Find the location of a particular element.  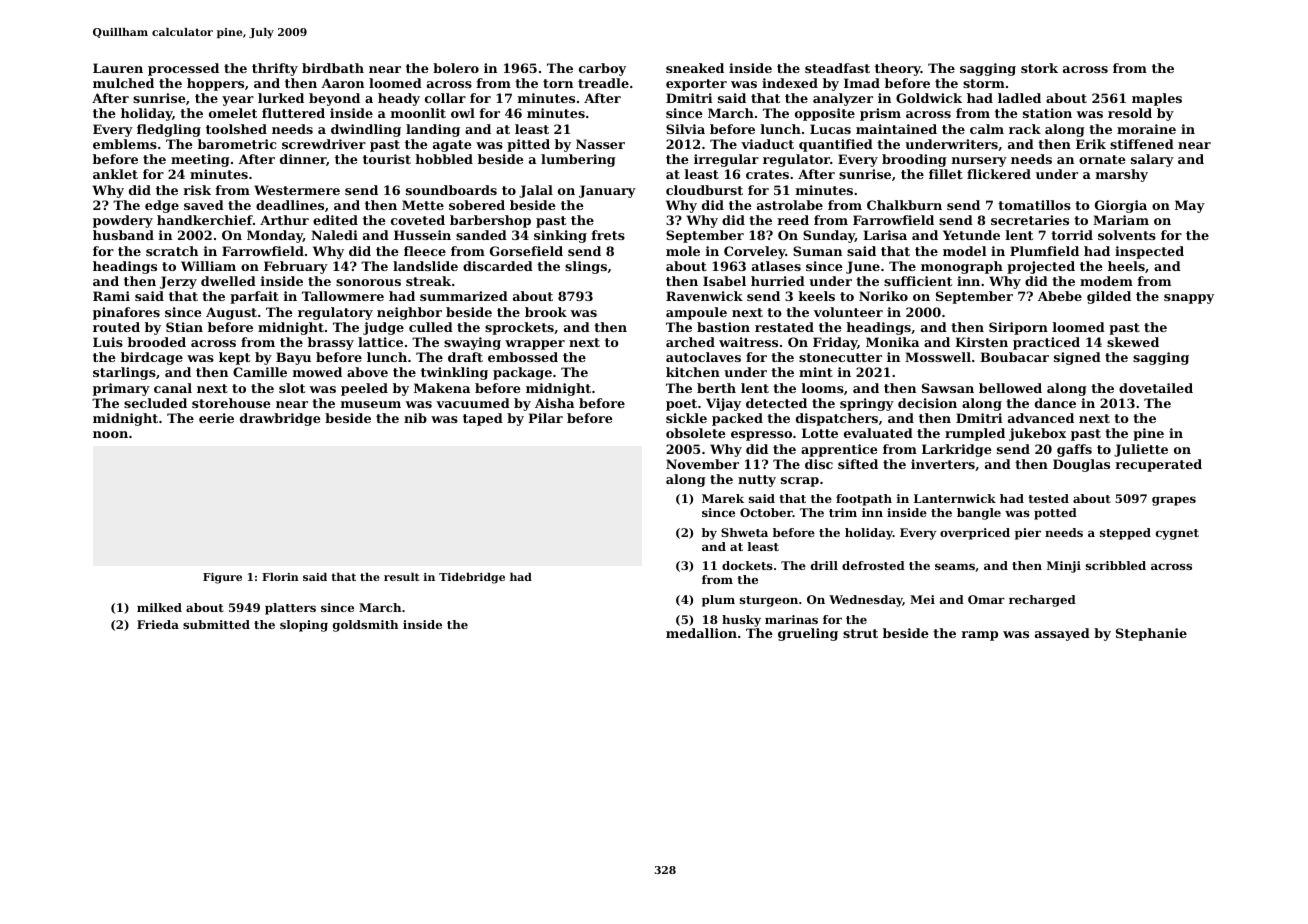

marshy is located at coordinates (1122, 175).
